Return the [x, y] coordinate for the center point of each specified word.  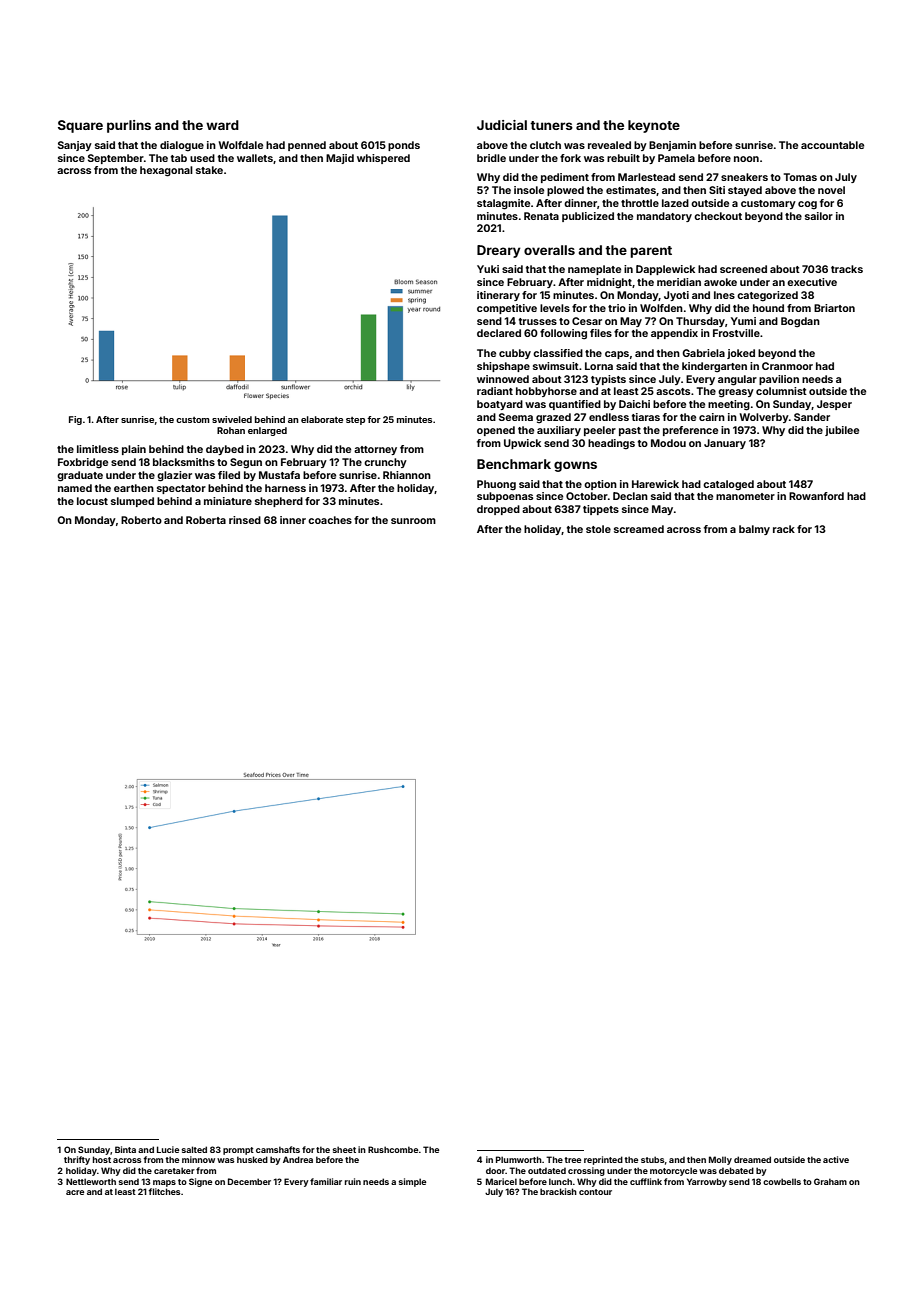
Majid [340, 159]
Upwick [522, 444]
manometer [745, 496]
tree [572, 1160]
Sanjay [75, 146]
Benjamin [672, 146]
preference [690, 431]
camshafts [278, 1149]
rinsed [245, 520]
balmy [754, 530]
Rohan [231, 430]
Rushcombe [393, 1149]
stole [598, 529]
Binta [125, 1149]
